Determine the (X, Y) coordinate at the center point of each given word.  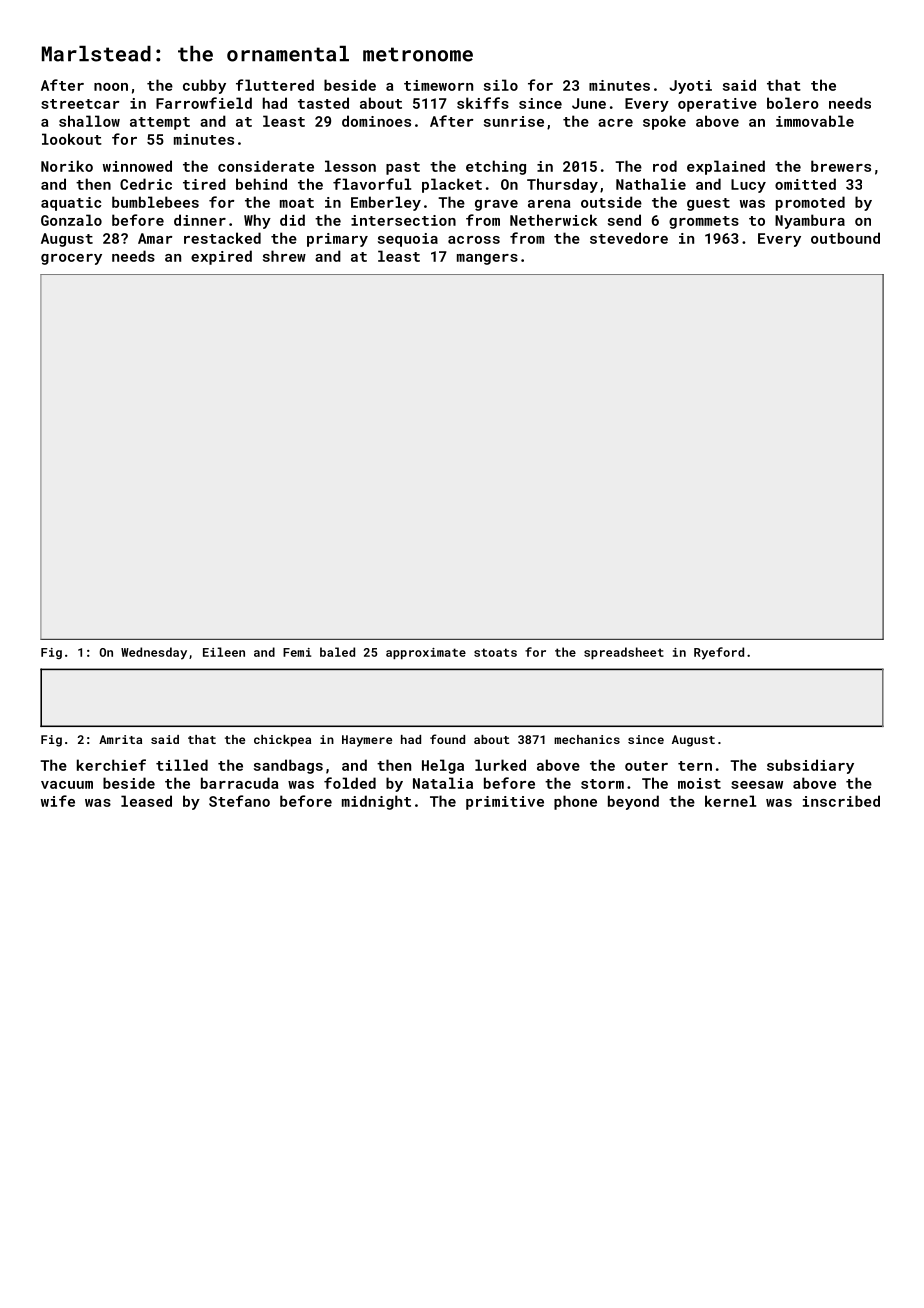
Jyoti (690, 87)
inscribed (841, 801)
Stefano (239, 801)
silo (501, 85)
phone (575, 802)
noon (111, 87)
